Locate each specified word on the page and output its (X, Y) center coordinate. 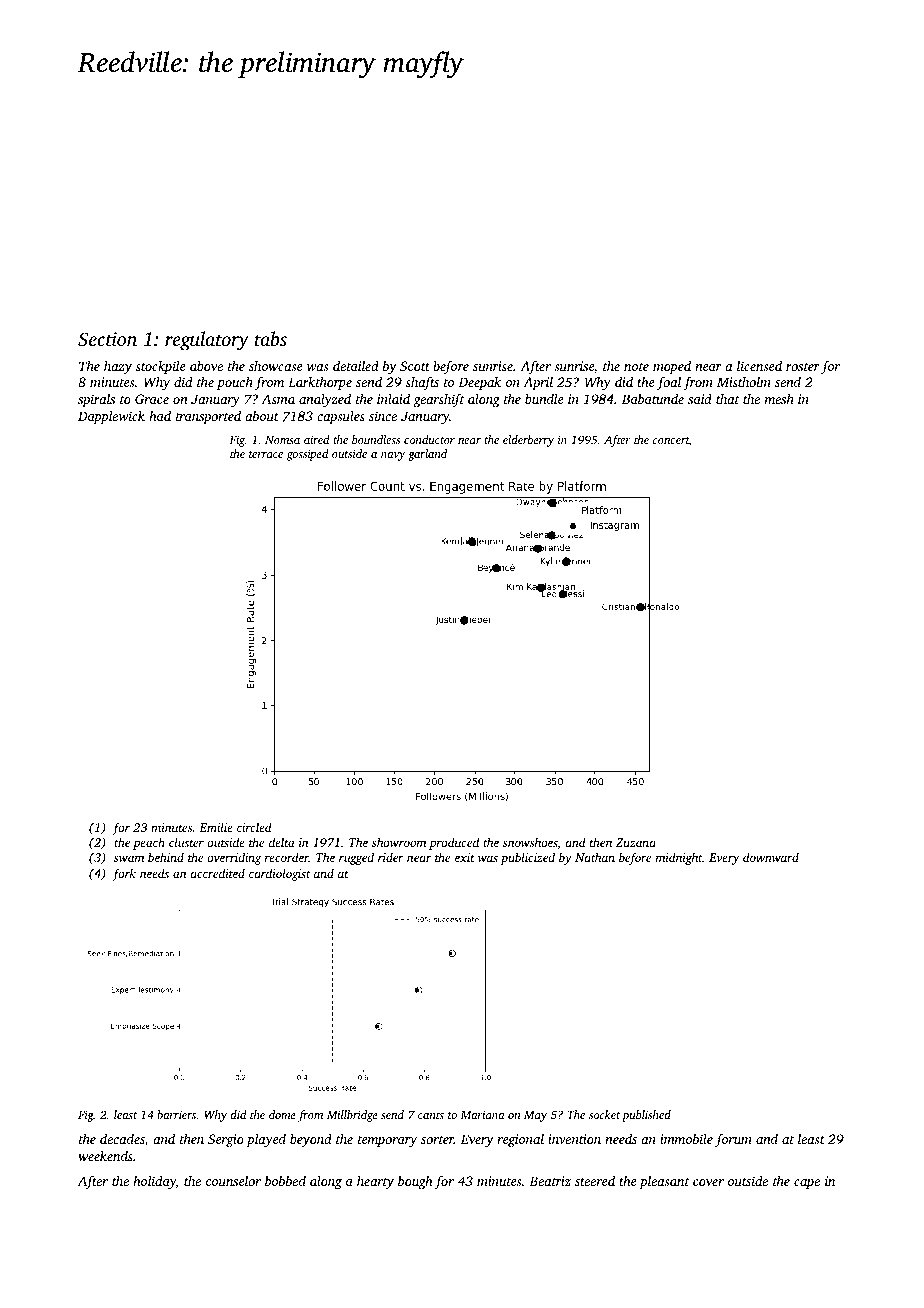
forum (733, 1140)
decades (122, 1138)
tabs (271, 338)
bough (415, 1182)
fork (124, 874)
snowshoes (530, 842)
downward (771, 857)
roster (803, 367)
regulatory (207, 341)
